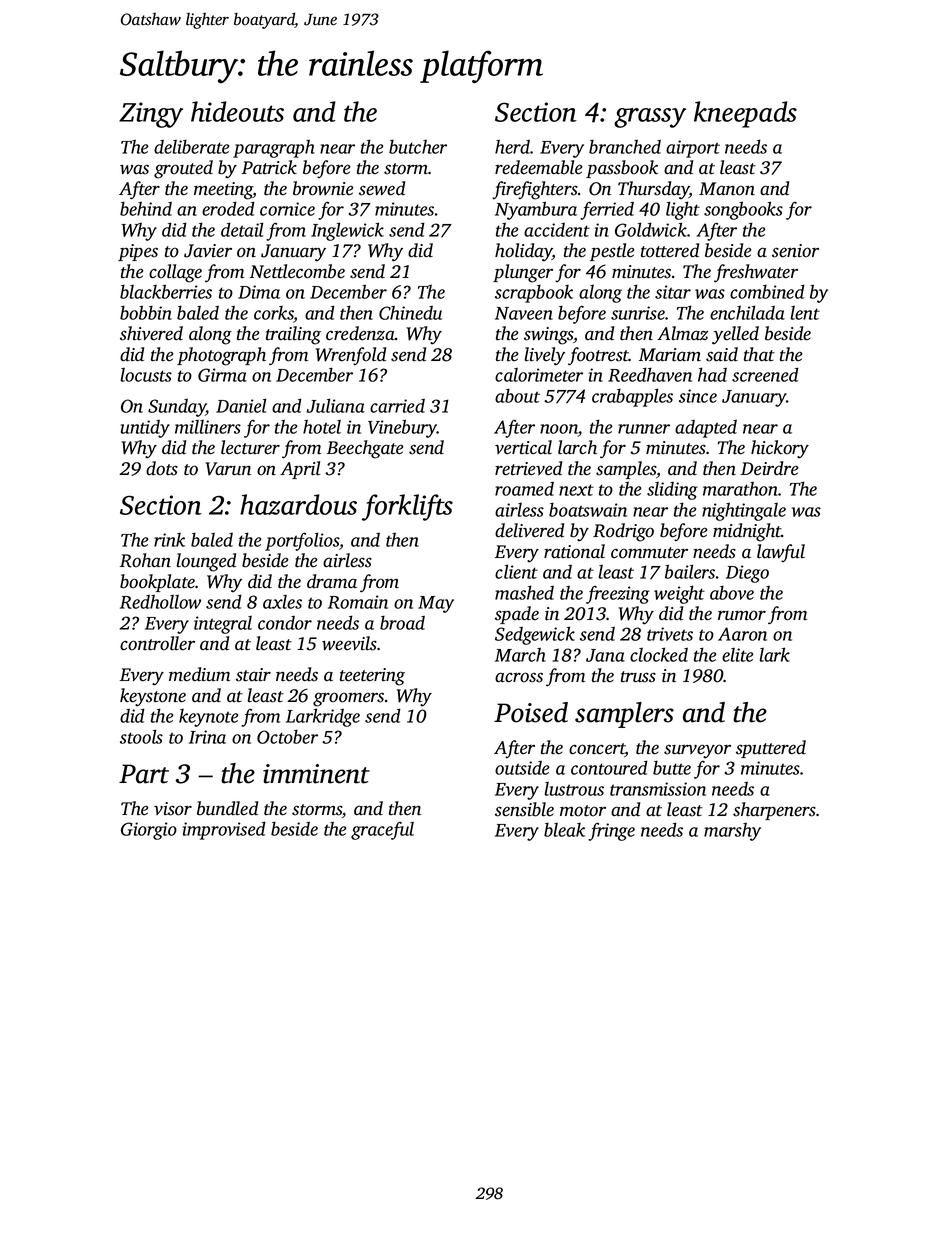 The image size is (952, 1233). What do you see at coordinates (382, 831) in the image?
I see `graceful` at bounding box center [382, 831].
